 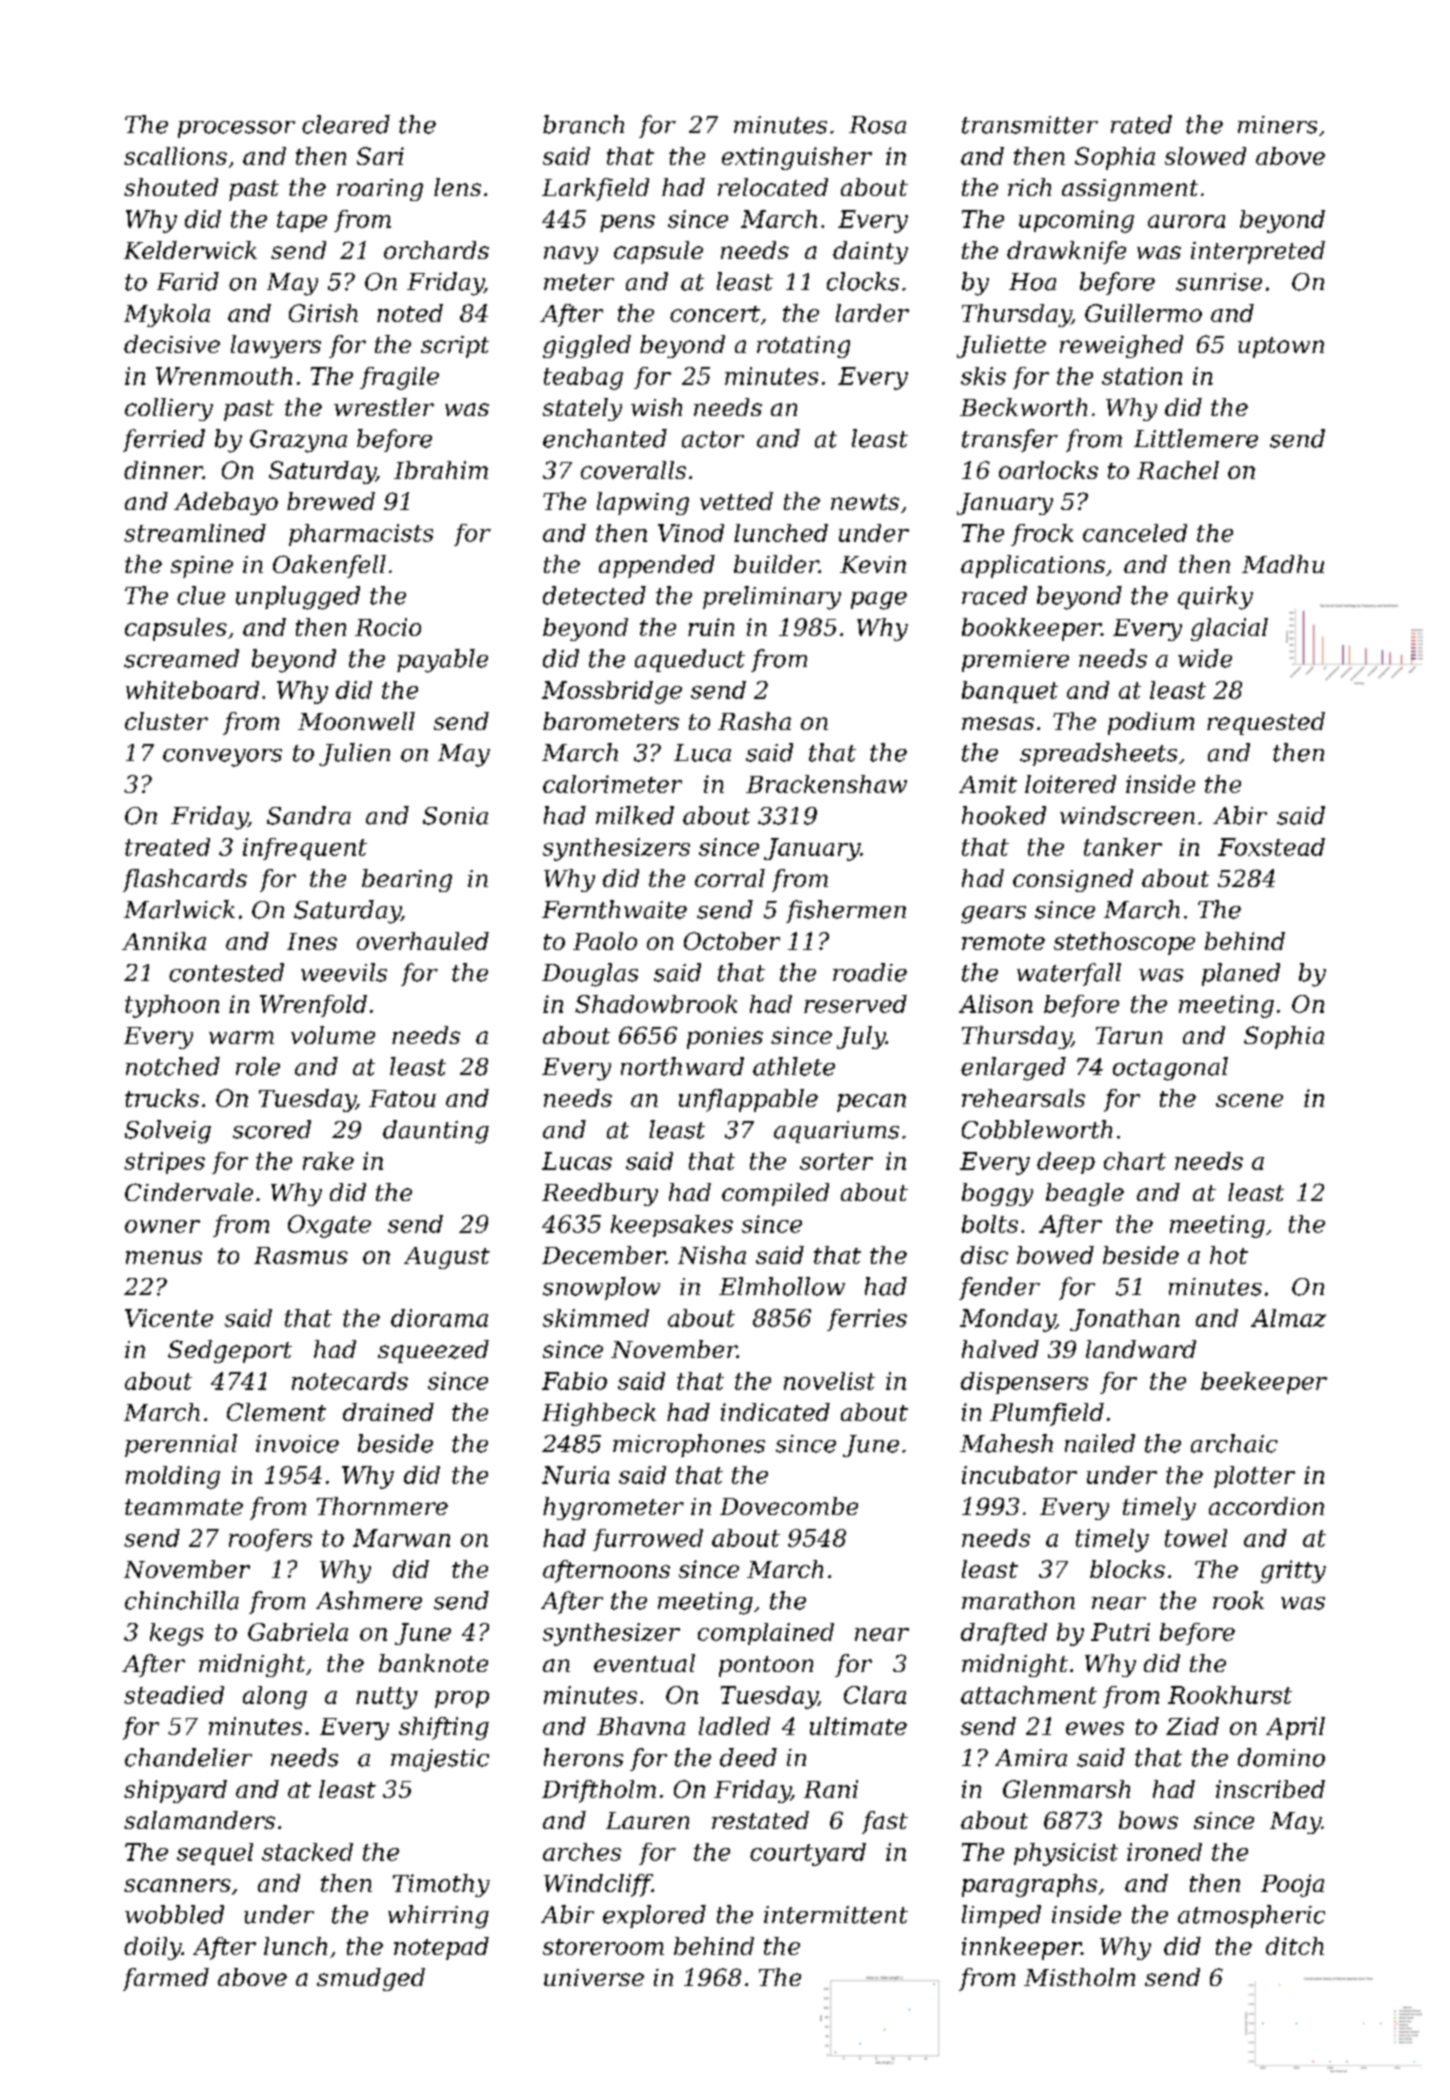 I want to click on ponies, so click(x=725, y=1038).
